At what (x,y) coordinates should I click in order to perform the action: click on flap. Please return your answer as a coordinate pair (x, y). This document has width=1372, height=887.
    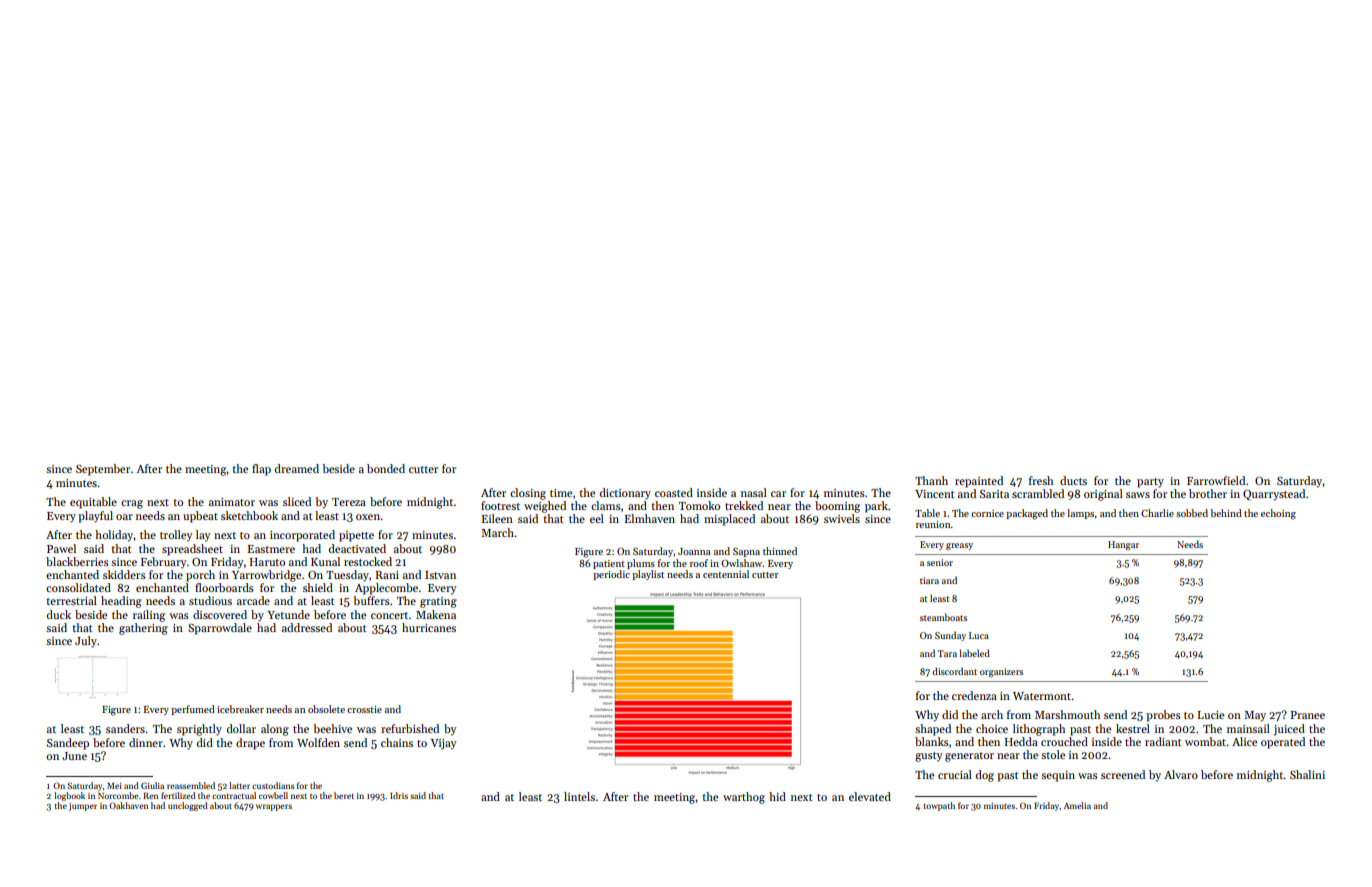
    Looking at the image, I should click on (261, 470).
